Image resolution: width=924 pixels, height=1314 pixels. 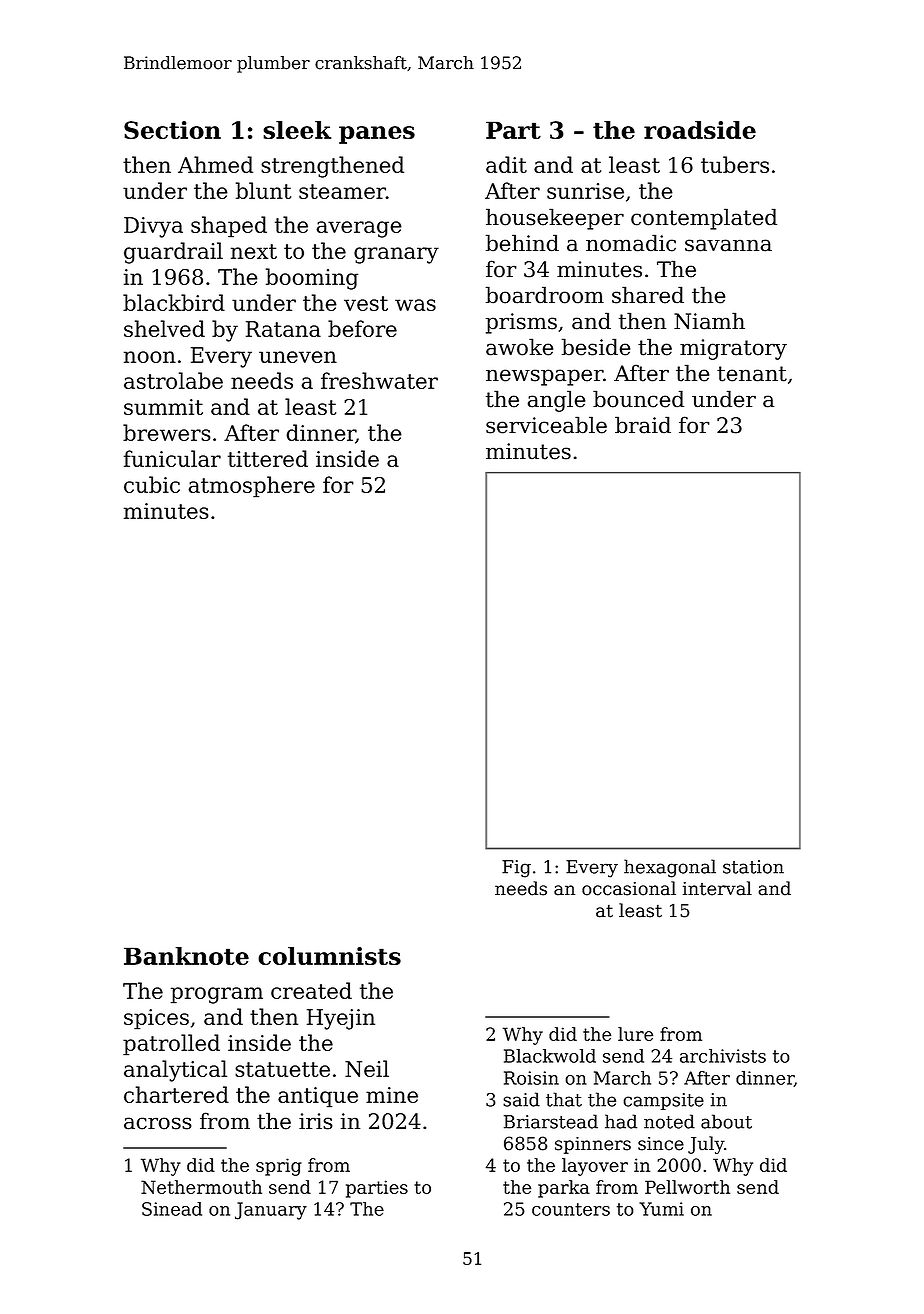 I want to click on cubic, so click(x=152, y=484).
